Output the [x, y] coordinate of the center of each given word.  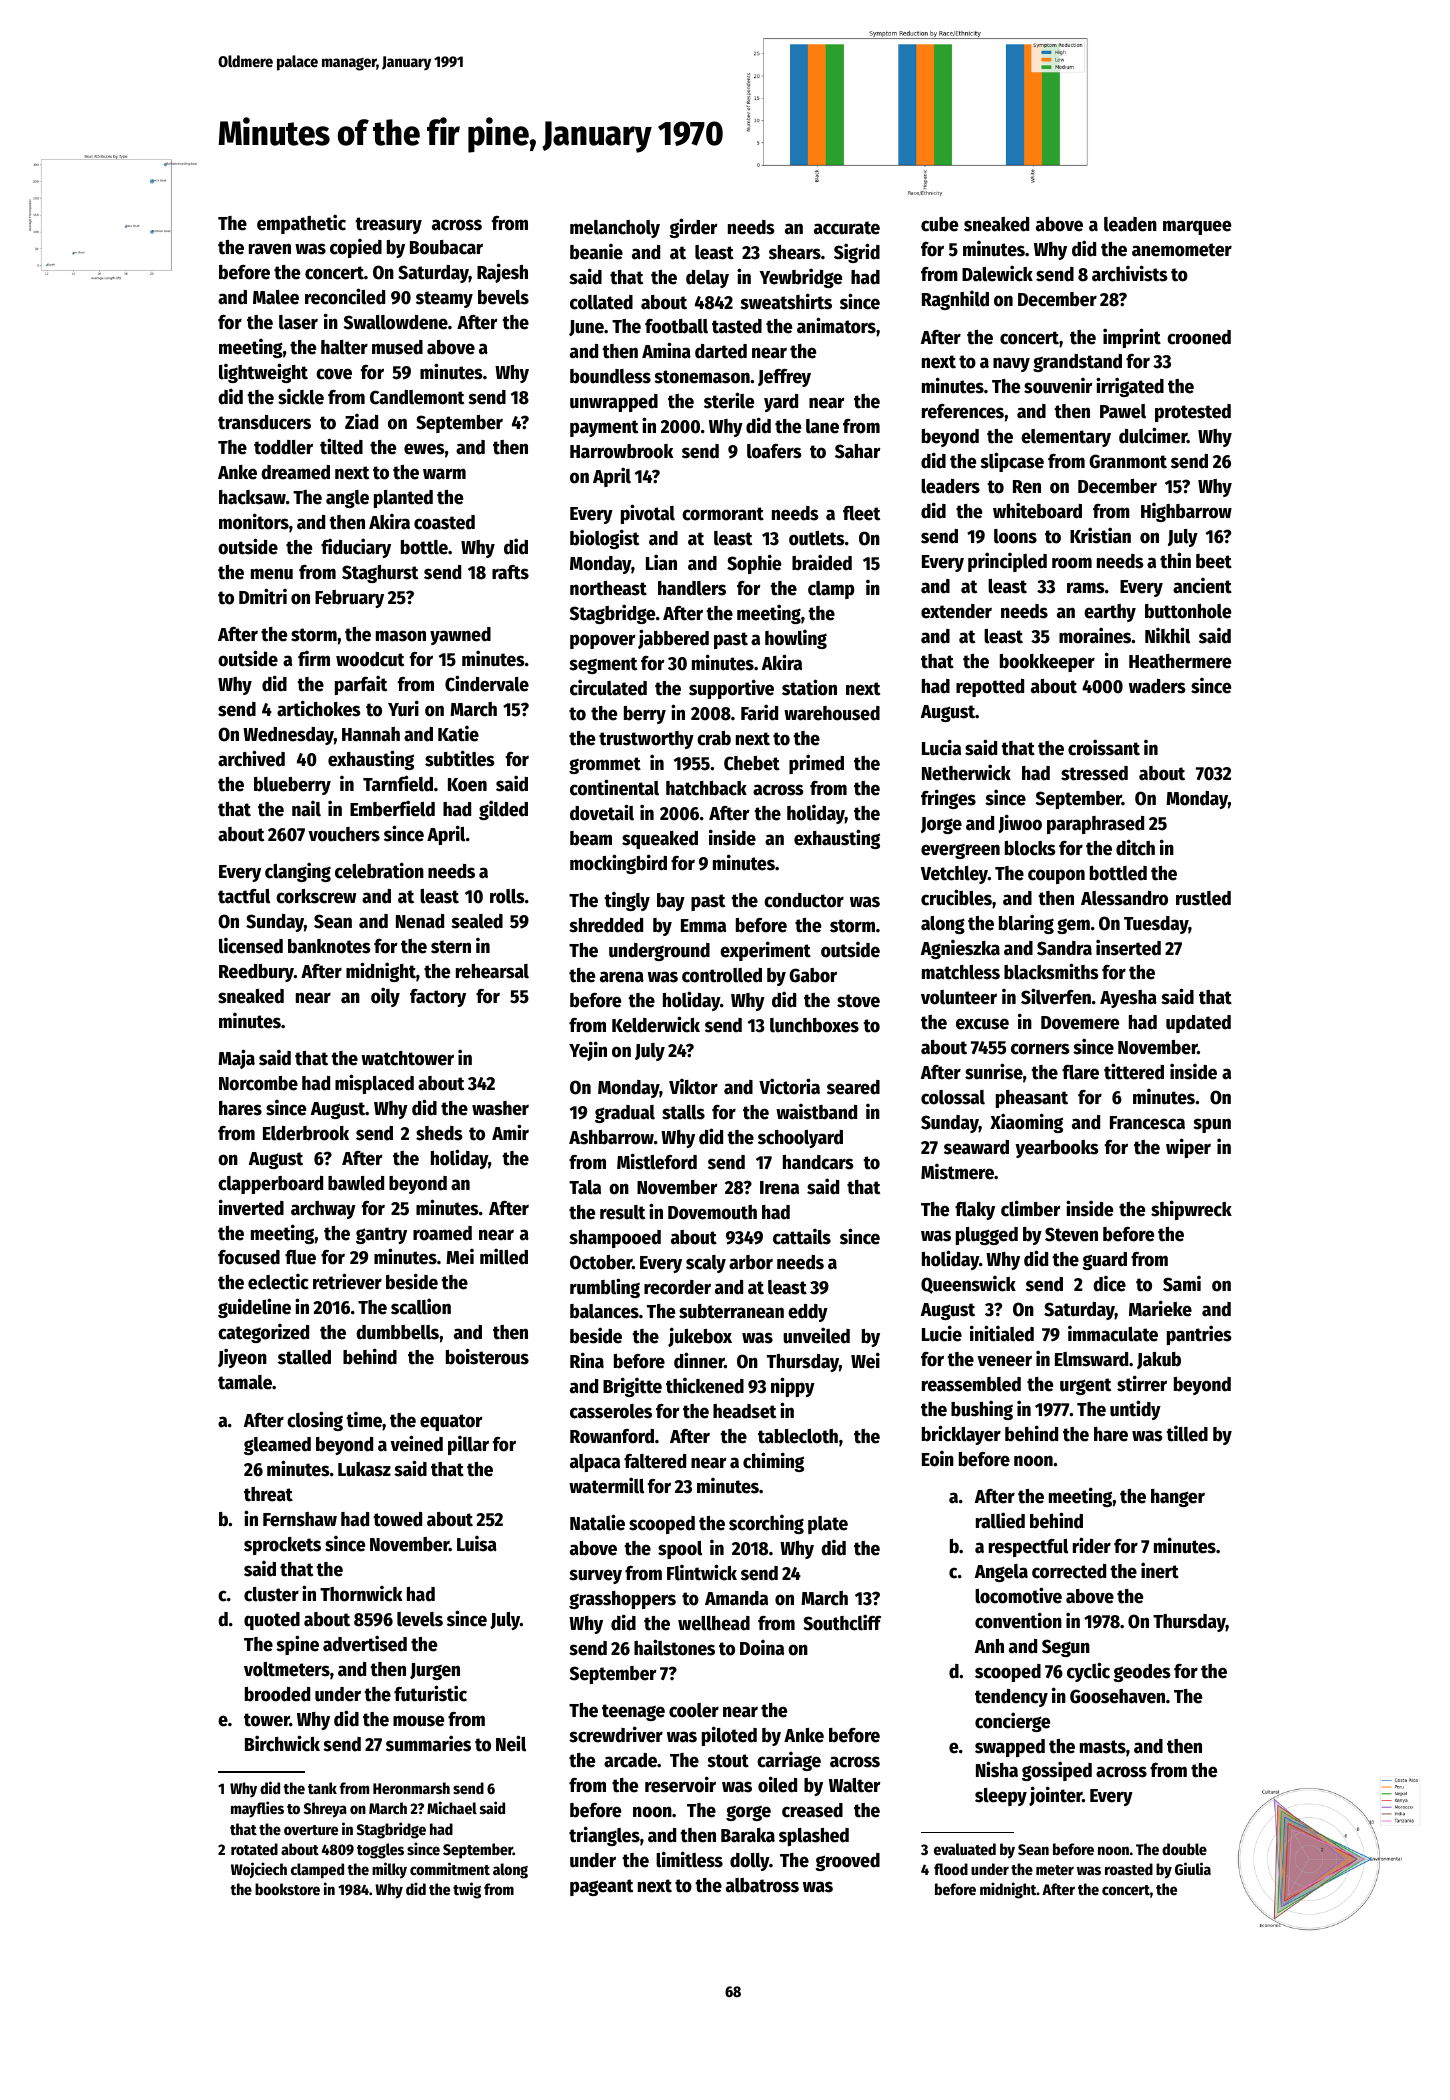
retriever [347, 1281]
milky [389, 1870]
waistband [816, 1111]
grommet [605, 765]
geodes [1142, 1673]
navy [1011, 364]
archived [251, 758]
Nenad [420, 921]
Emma [703, 926]
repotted [990, 688]
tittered [1134, 1071]
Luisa [477, 1543]
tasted [737, 326]
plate [828, 1525]
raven [270, 249]
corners [1040, 1049]
